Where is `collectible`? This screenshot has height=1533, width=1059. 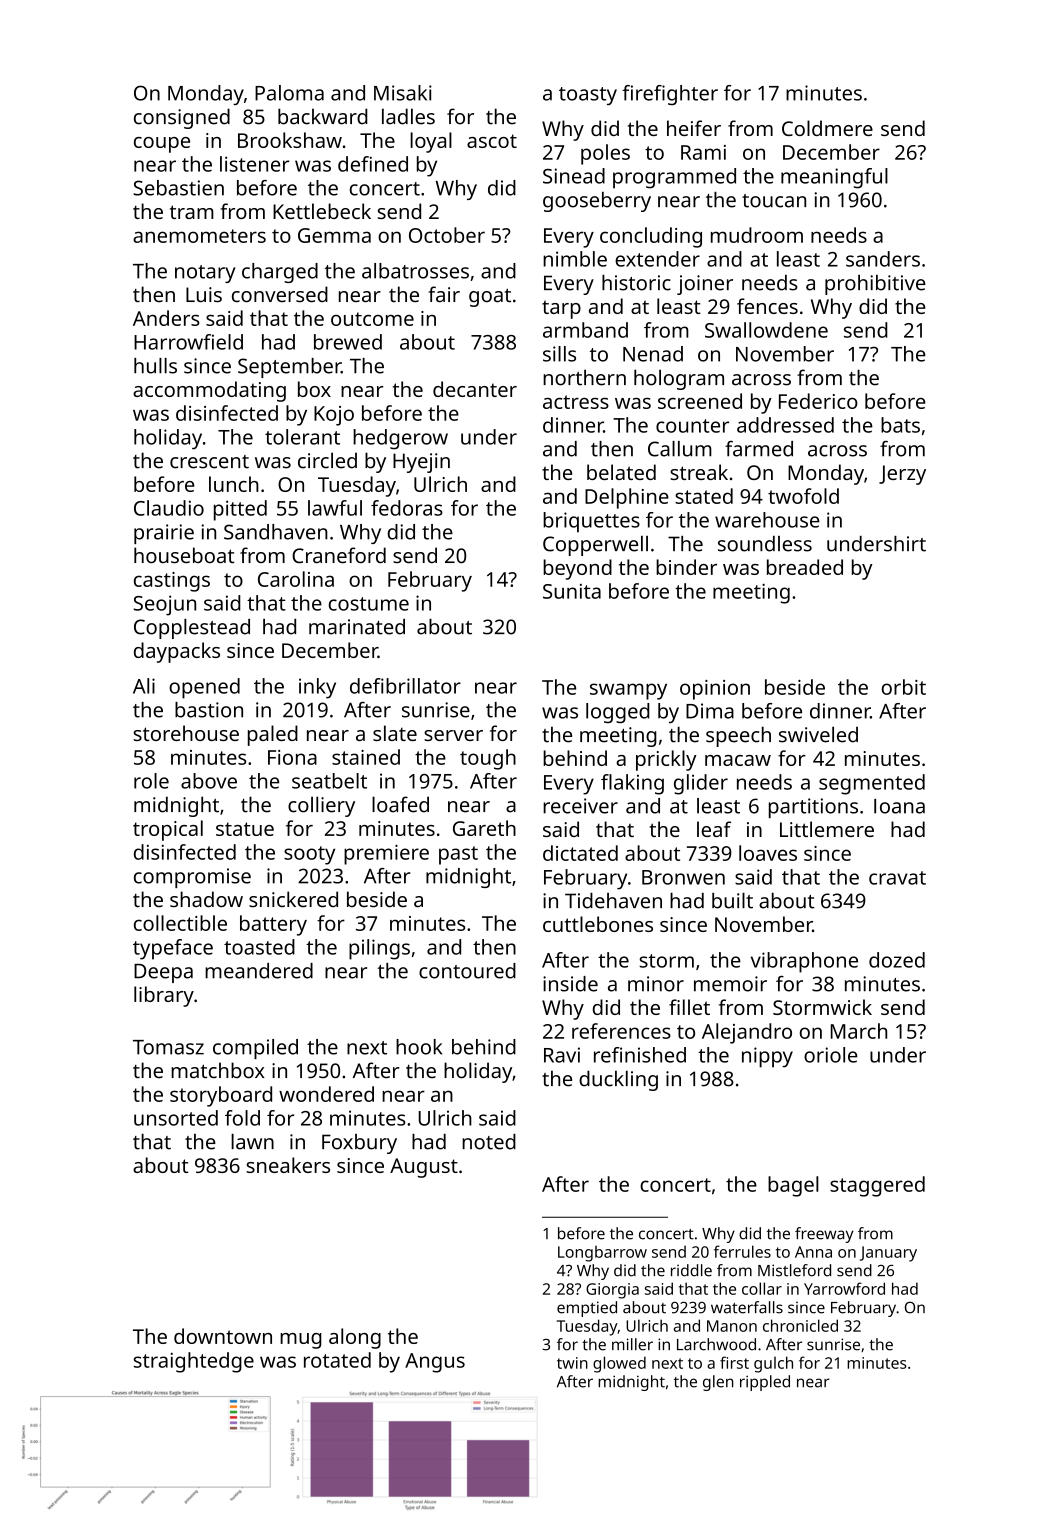 collectible is located at coordinates (180, 923).
